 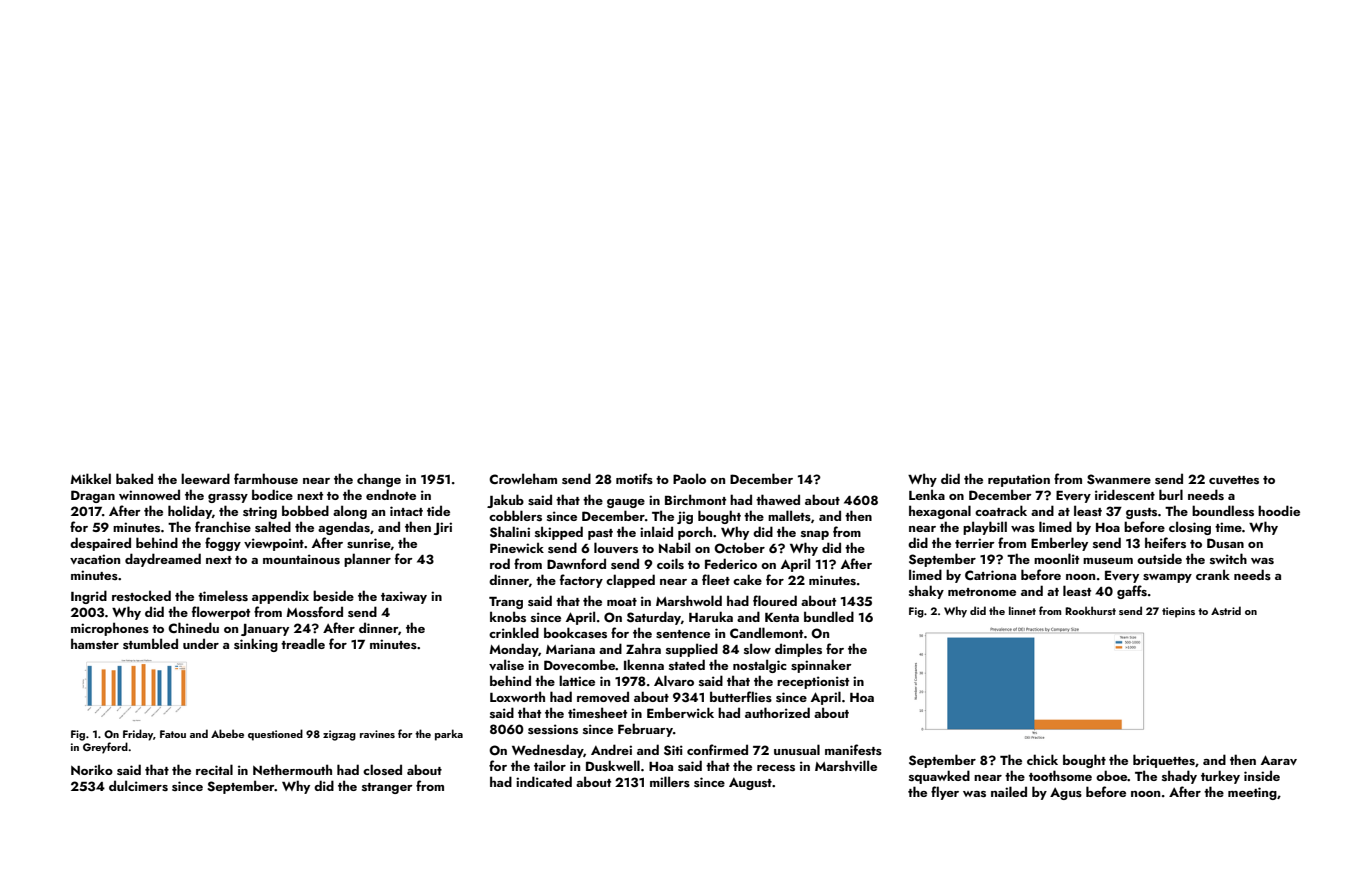 What do you see at coordinates (1090, 610) in the screenshot?
I see `Rookhurst` at bounding box center [1090, 610].
